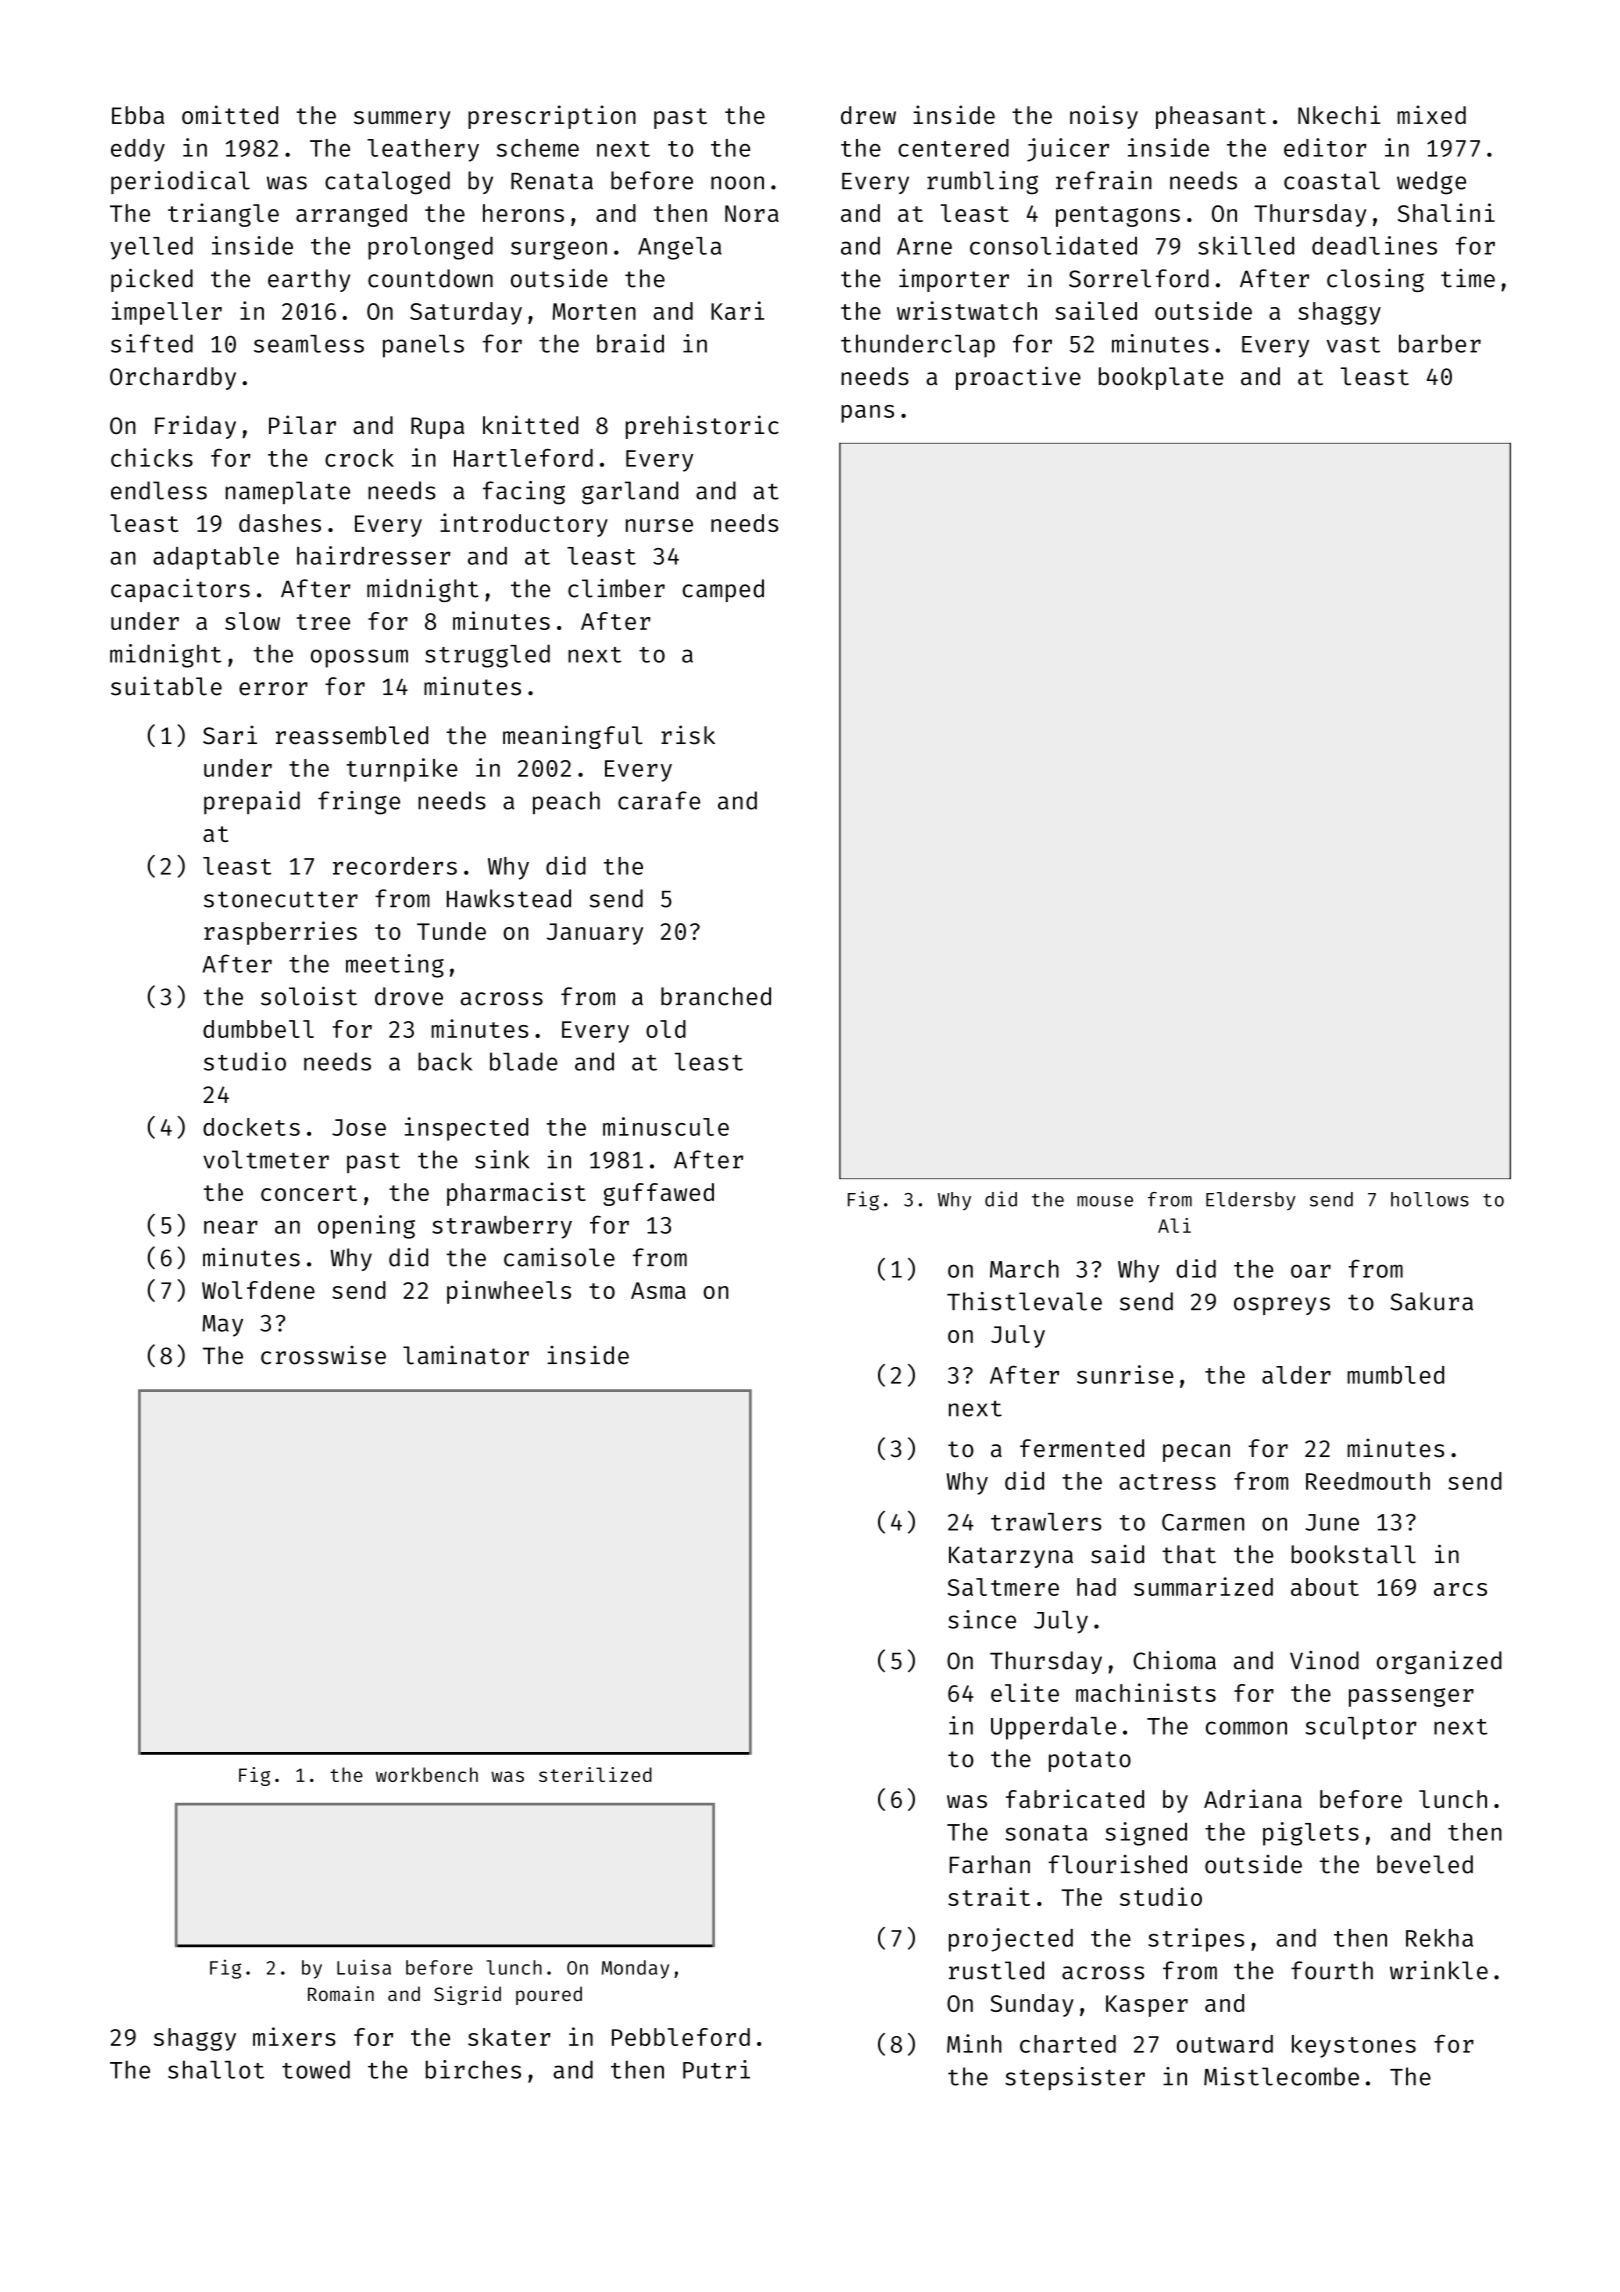 The height and width of the screenshot is (2292, 1620). Describe the element at coordinates (364, 1967) in the screenshot. I see `Luisa` at that location.
